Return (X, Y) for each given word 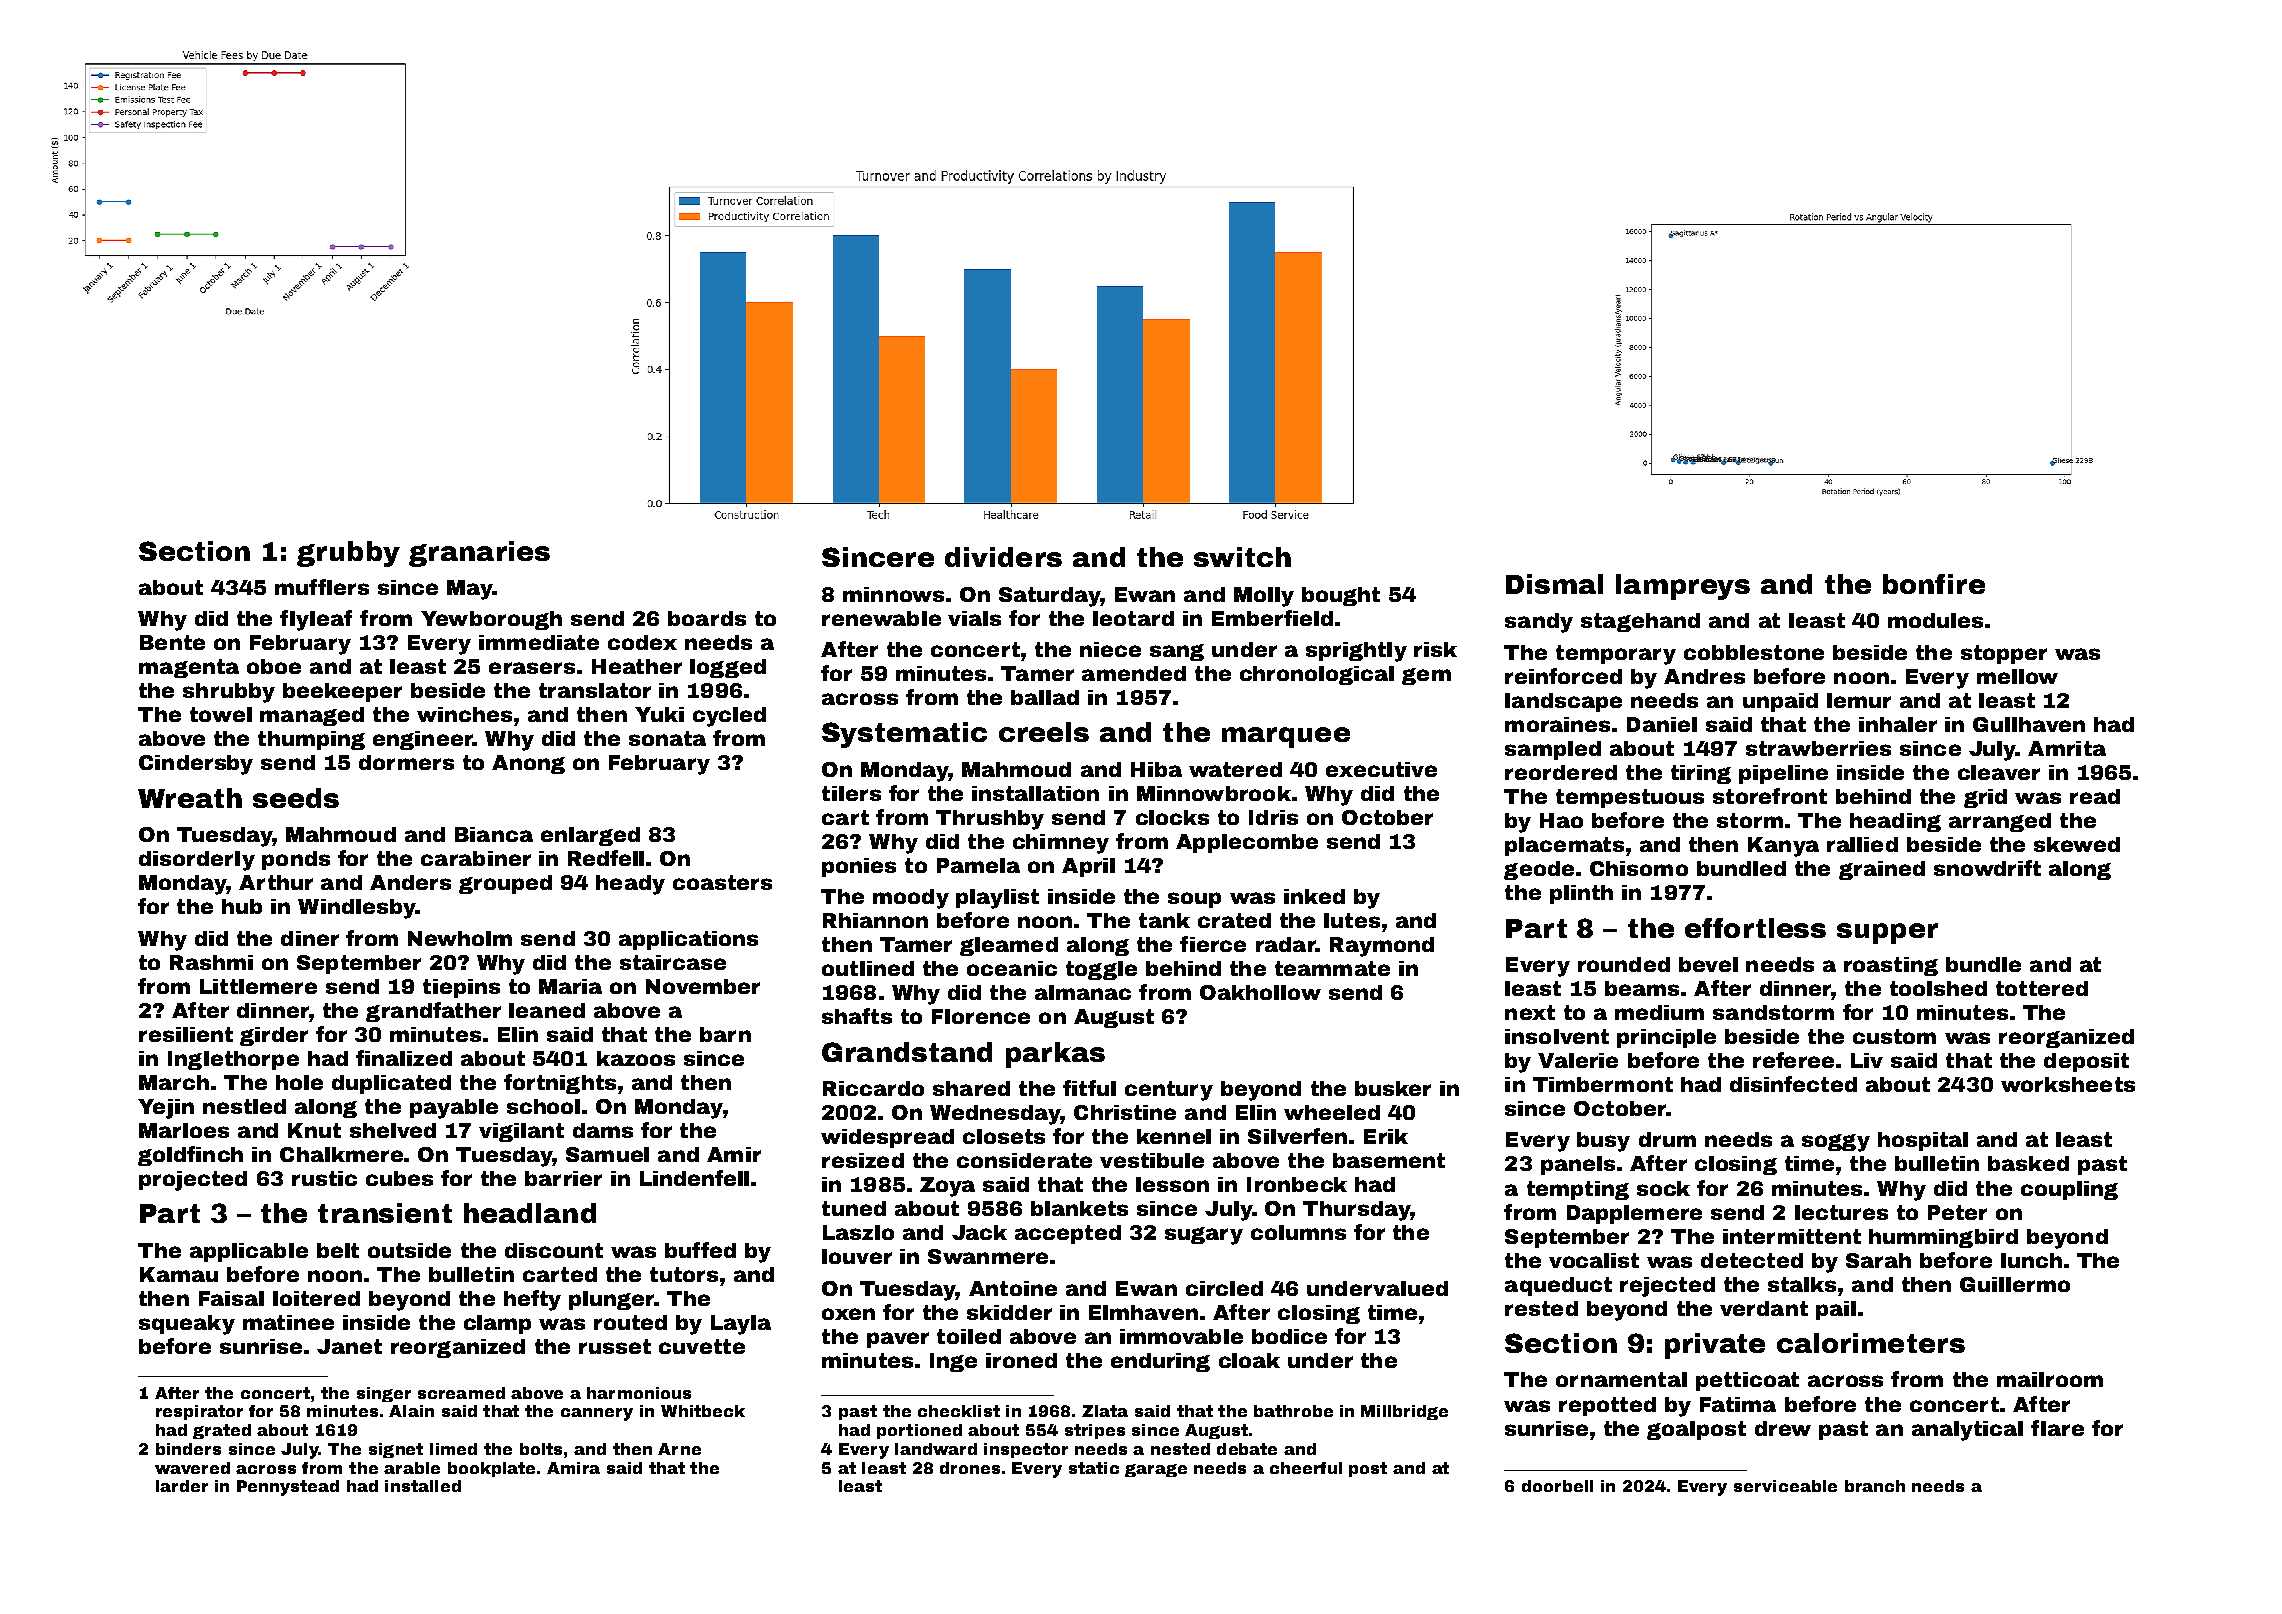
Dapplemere (1634, 1214)
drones (970, 1468)
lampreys (1683, 587)
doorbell (1557, 1486)
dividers (1003, 557)
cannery (597, 1414)
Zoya (947, 1187)
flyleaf (316, 620)
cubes (399, 1178)
